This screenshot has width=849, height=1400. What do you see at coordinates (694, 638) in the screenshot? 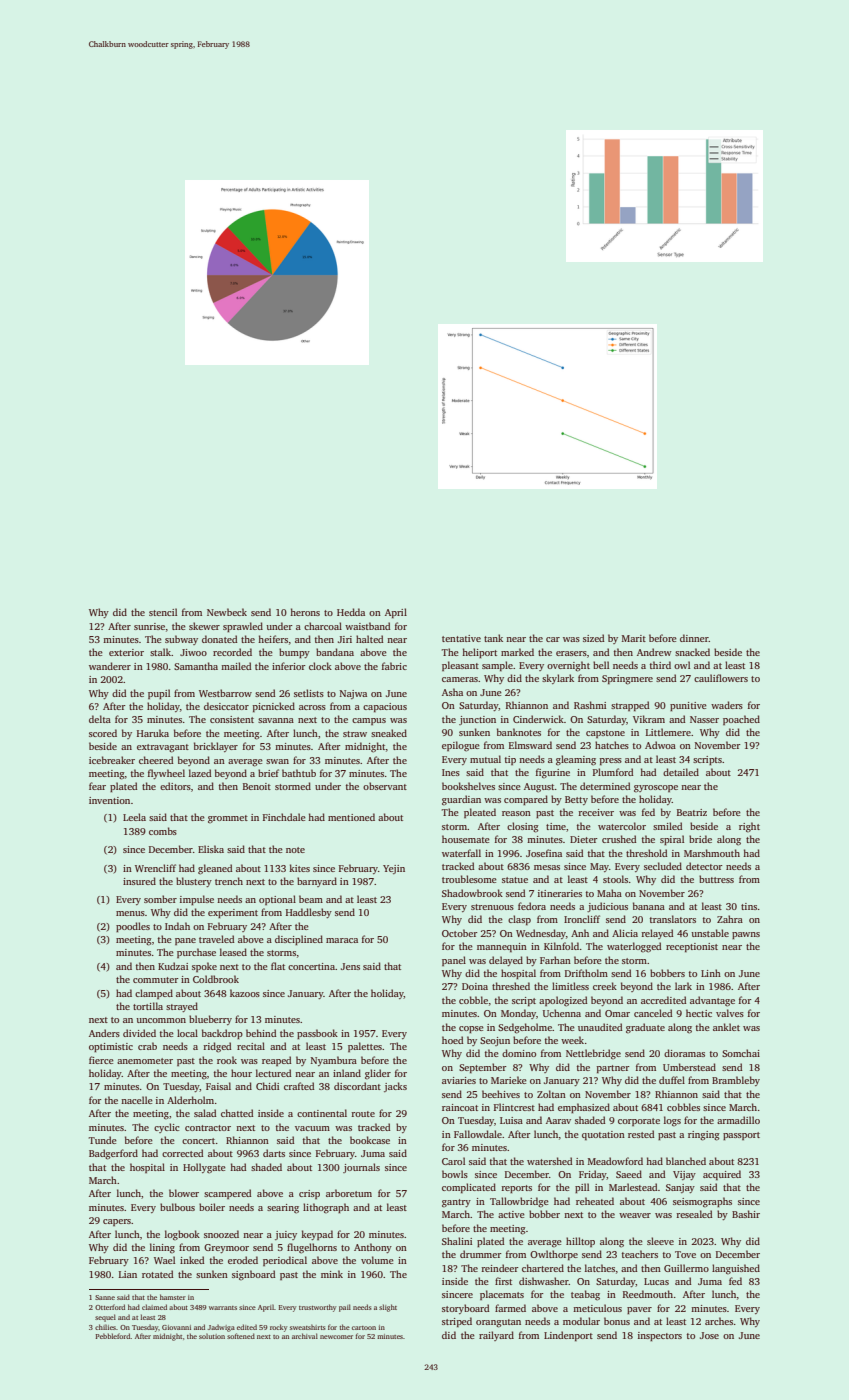
I see `dinner` at bounding box center [694, 638].
